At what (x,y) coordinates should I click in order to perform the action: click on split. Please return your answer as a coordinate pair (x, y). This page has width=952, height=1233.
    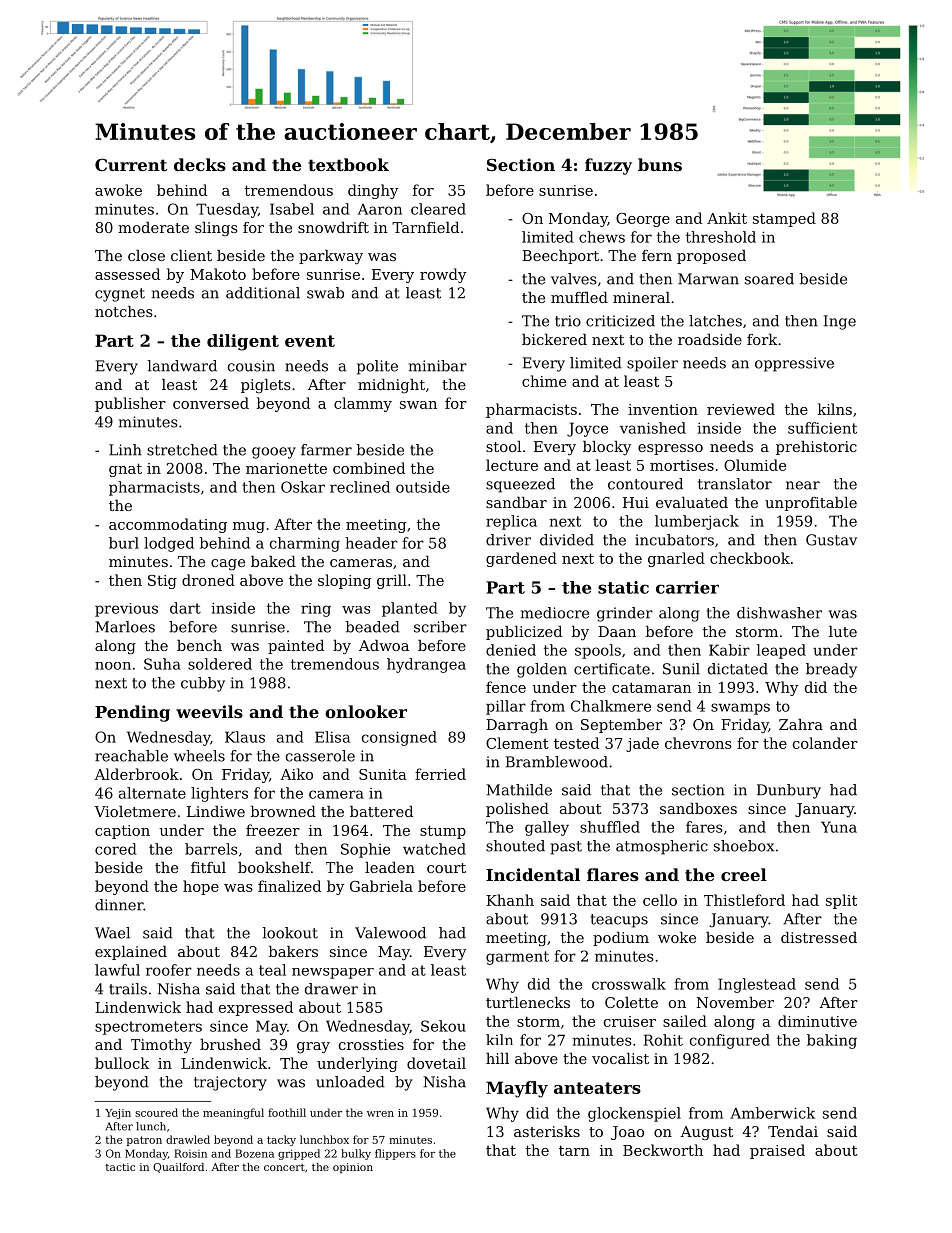
    Looking at the image, I should click on (841, 901).
